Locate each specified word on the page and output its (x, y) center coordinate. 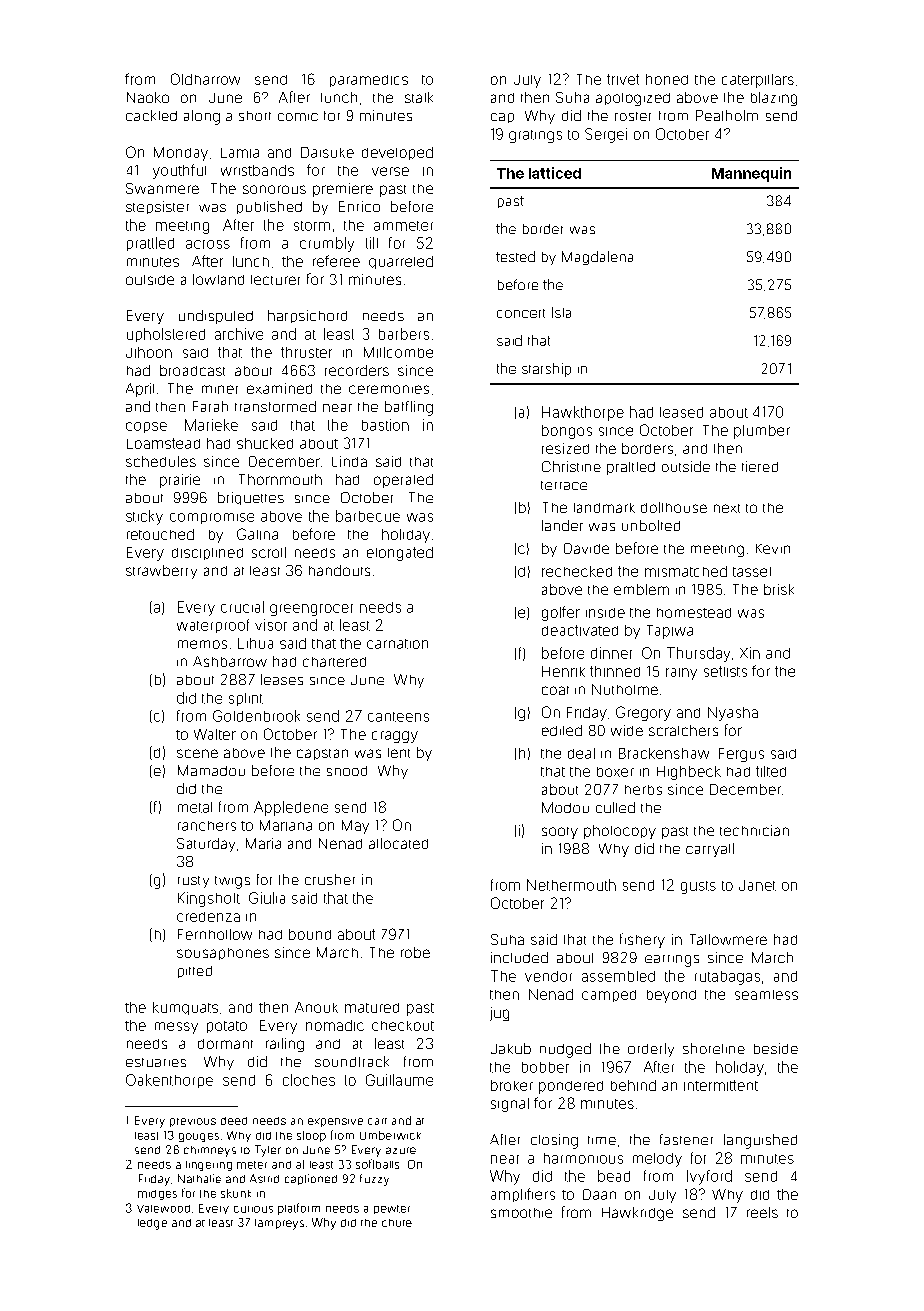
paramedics (369, 81)
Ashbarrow (230, 661)
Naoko (148, 97)
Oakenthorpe (169, 1081)
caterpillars (758, 81)
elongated (400, 554)
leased (681, 412)
